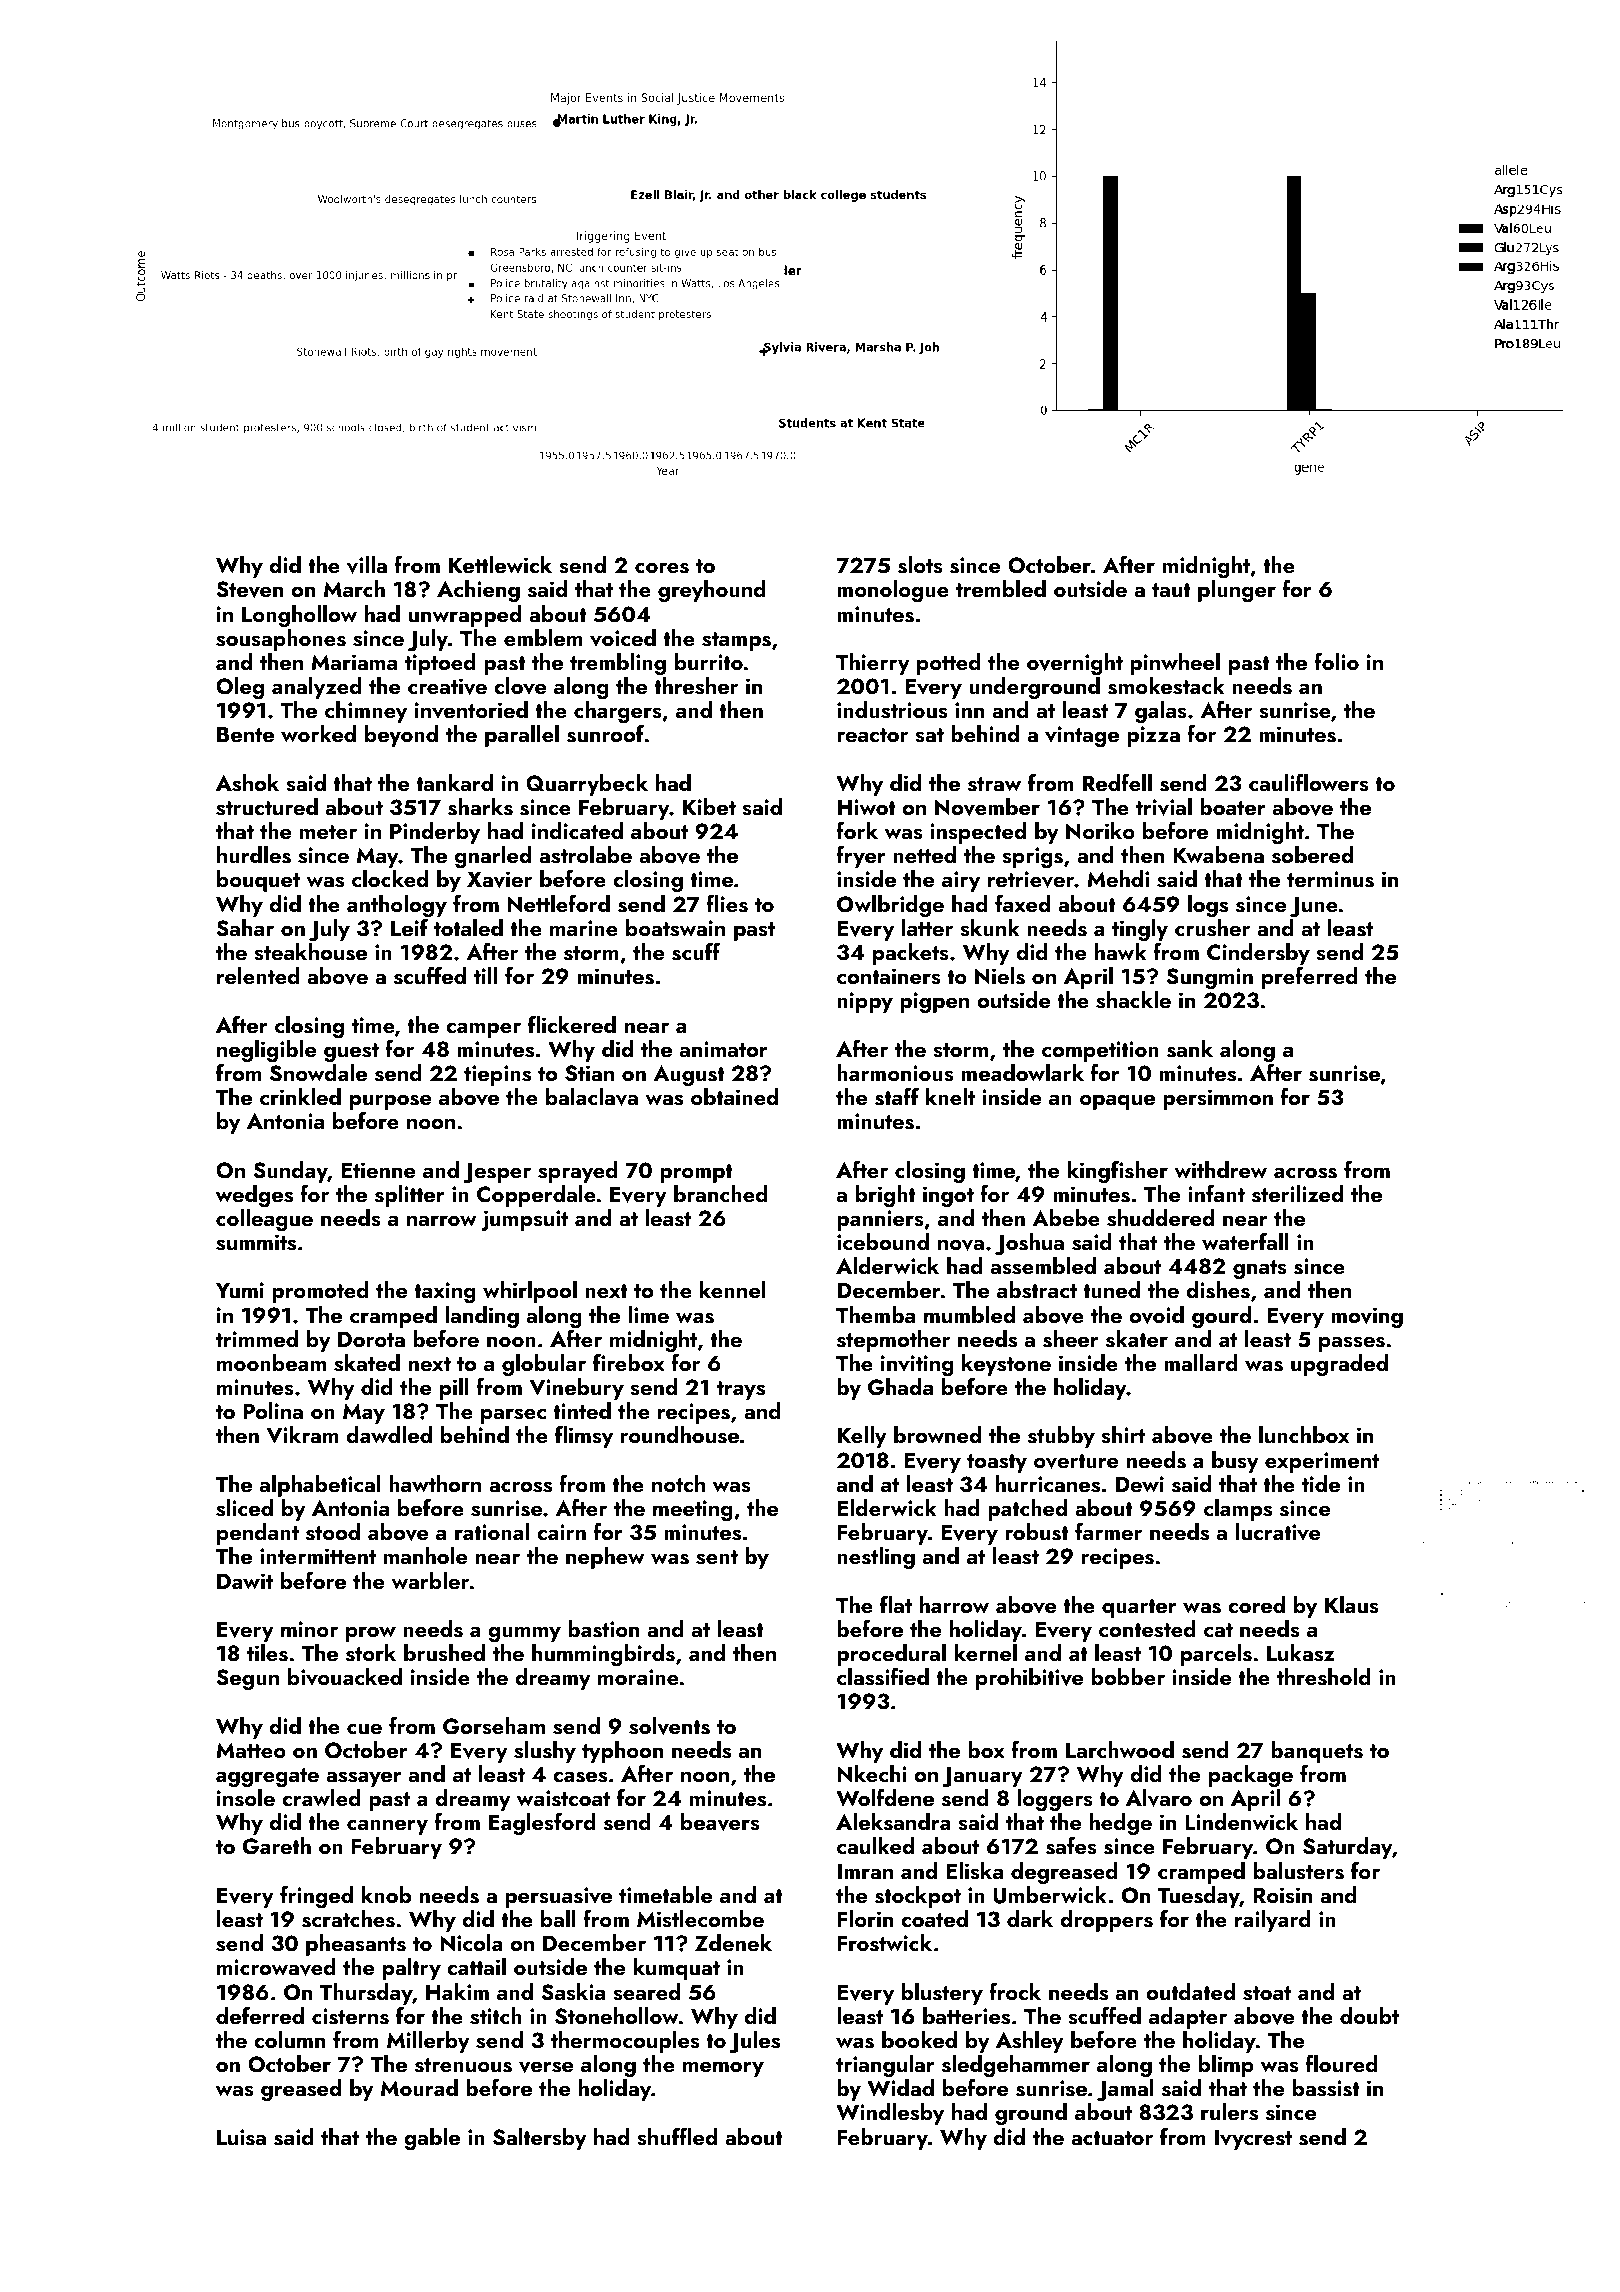 This page has width=1620, height=2292. I want to click on Kettlewick, so click(500, 564).
